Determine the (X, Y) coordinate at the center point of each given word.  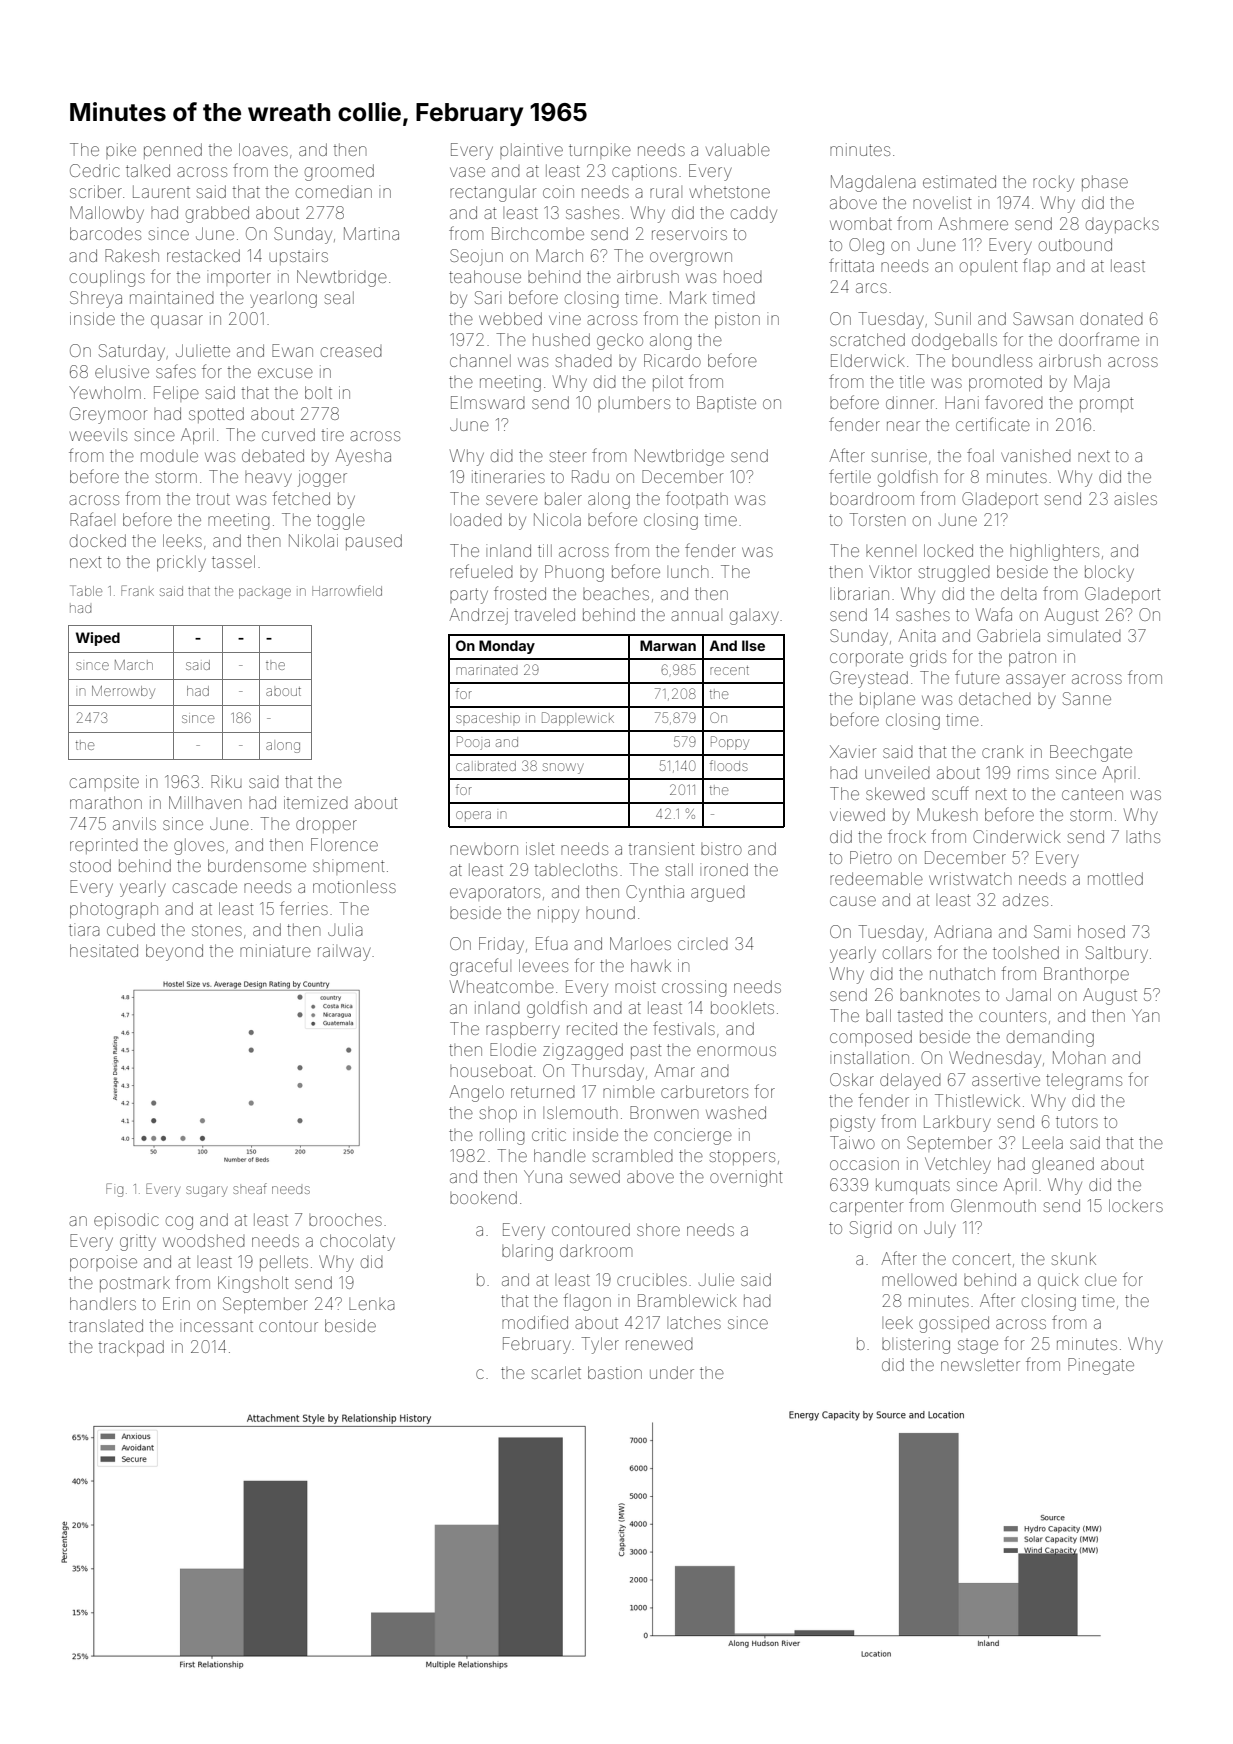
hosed (1101, 931)
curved (288, 434)
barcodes (105, 233)
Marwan (668, 645)
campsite (104, 783)
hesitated (104, 950)
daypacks (1122, 225)
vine (565, 318)
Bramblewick (687, 1300)
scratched (867, 339)
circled (703, 943)
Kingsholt (253, 1284)
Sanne (1087, 698)
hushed (561, 339)
